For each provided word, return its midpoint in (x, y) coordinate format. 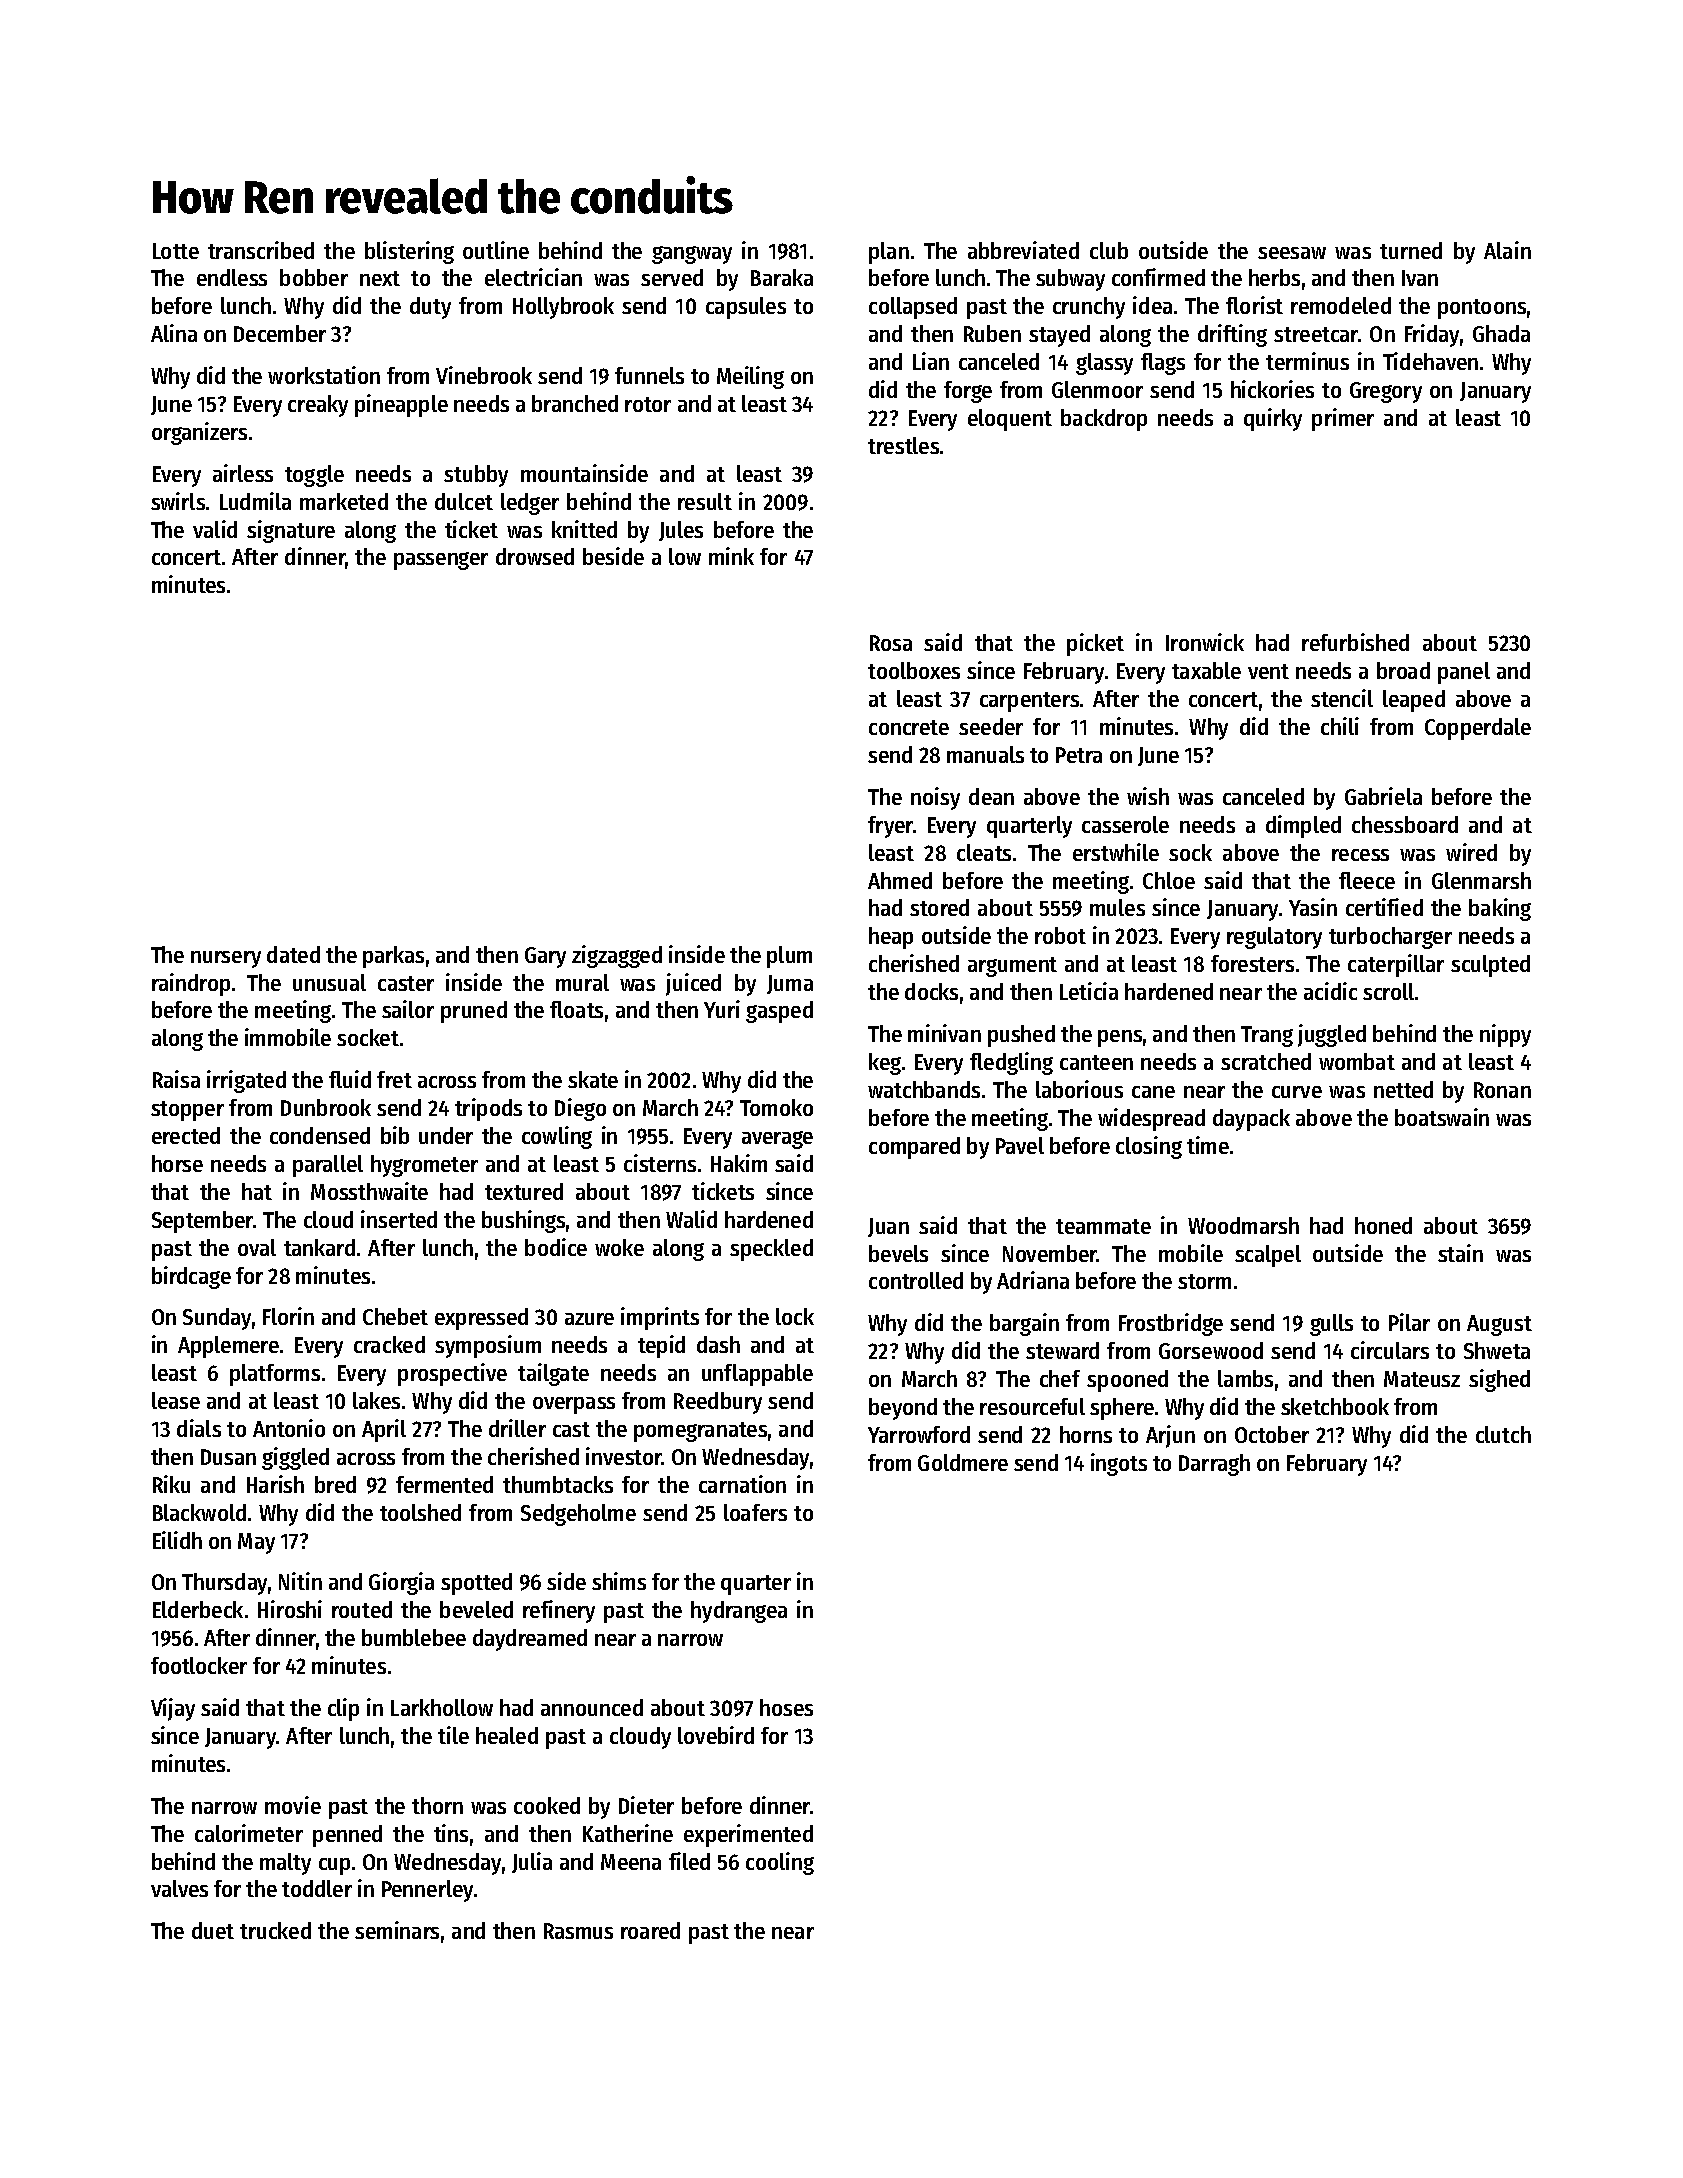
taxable (1206, 670)
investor (624, 1456)
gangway (692, 255)
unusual (329, 982)
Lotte (176, 251)
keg (885, 1064)
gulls (1331, 1325)
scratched (1266, 1061)
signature (291, 531)
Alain (1507, 250)
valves (179, 1888)
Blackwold (199, 1512)
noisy (935, 798)
